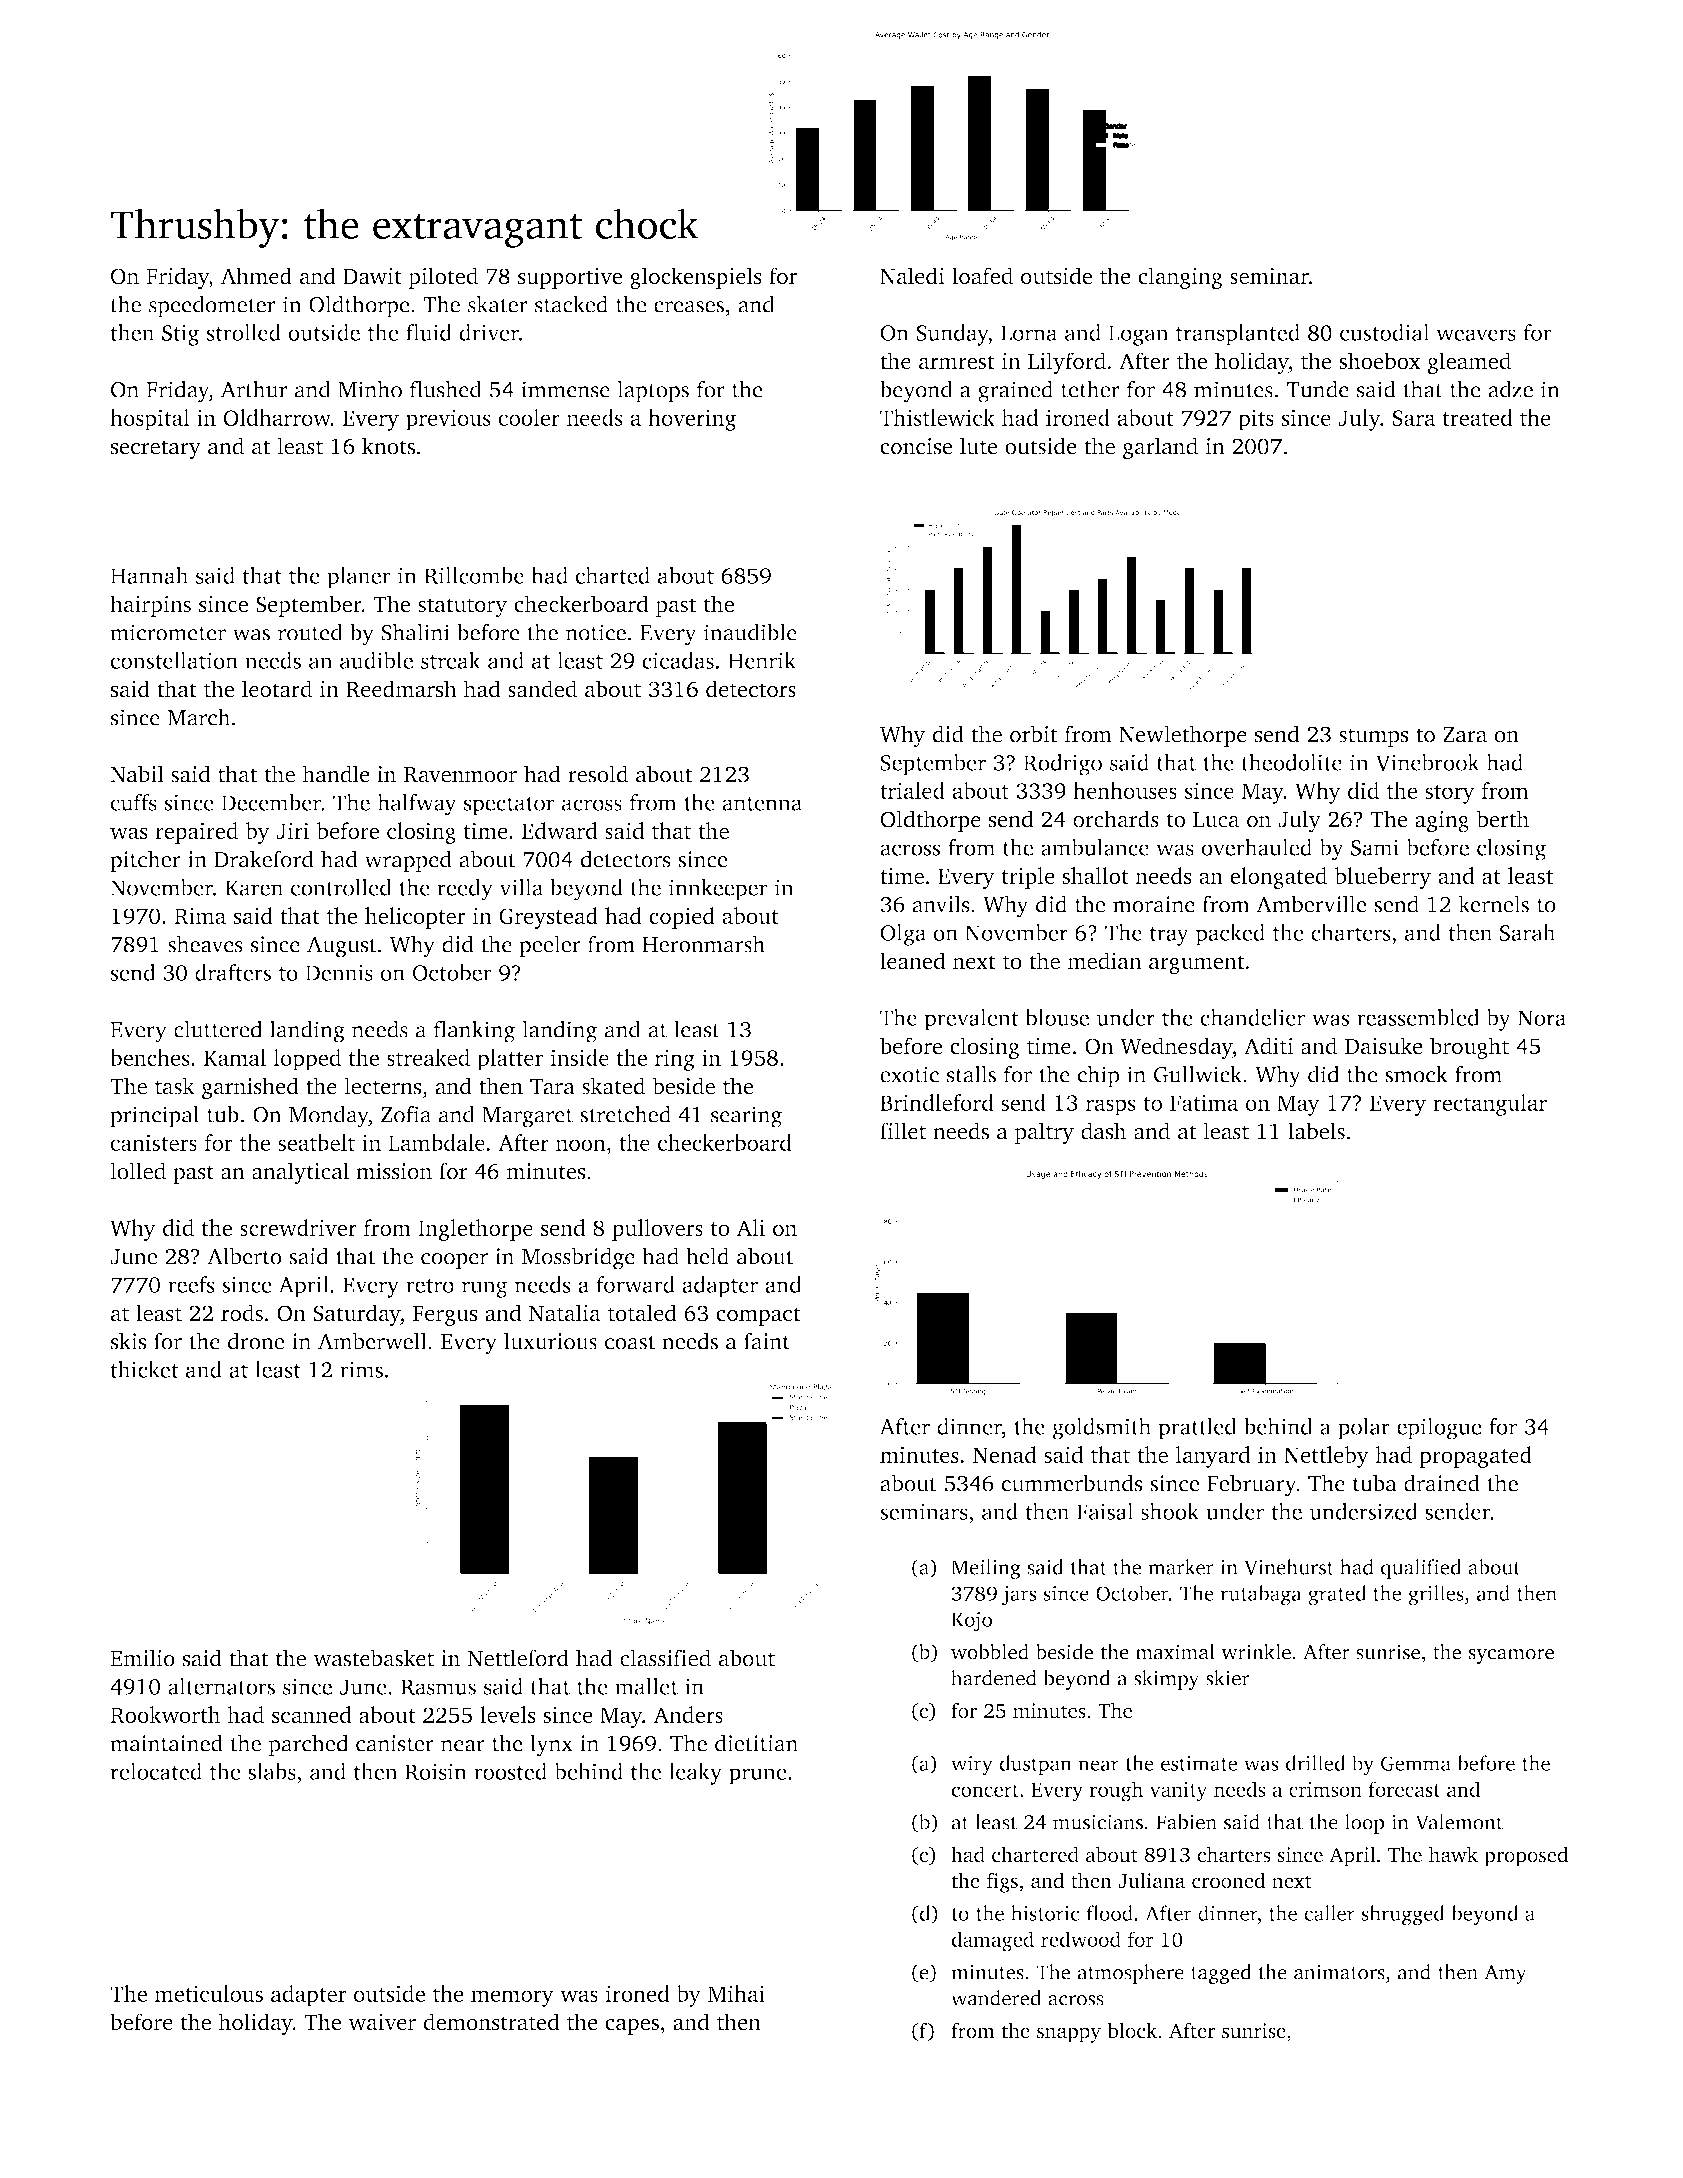 The width and height of the screenshot is (1683, 2178). Describe the element at coordinates (1436, 1595) in the screenshot. I see `grilles` at that location.
